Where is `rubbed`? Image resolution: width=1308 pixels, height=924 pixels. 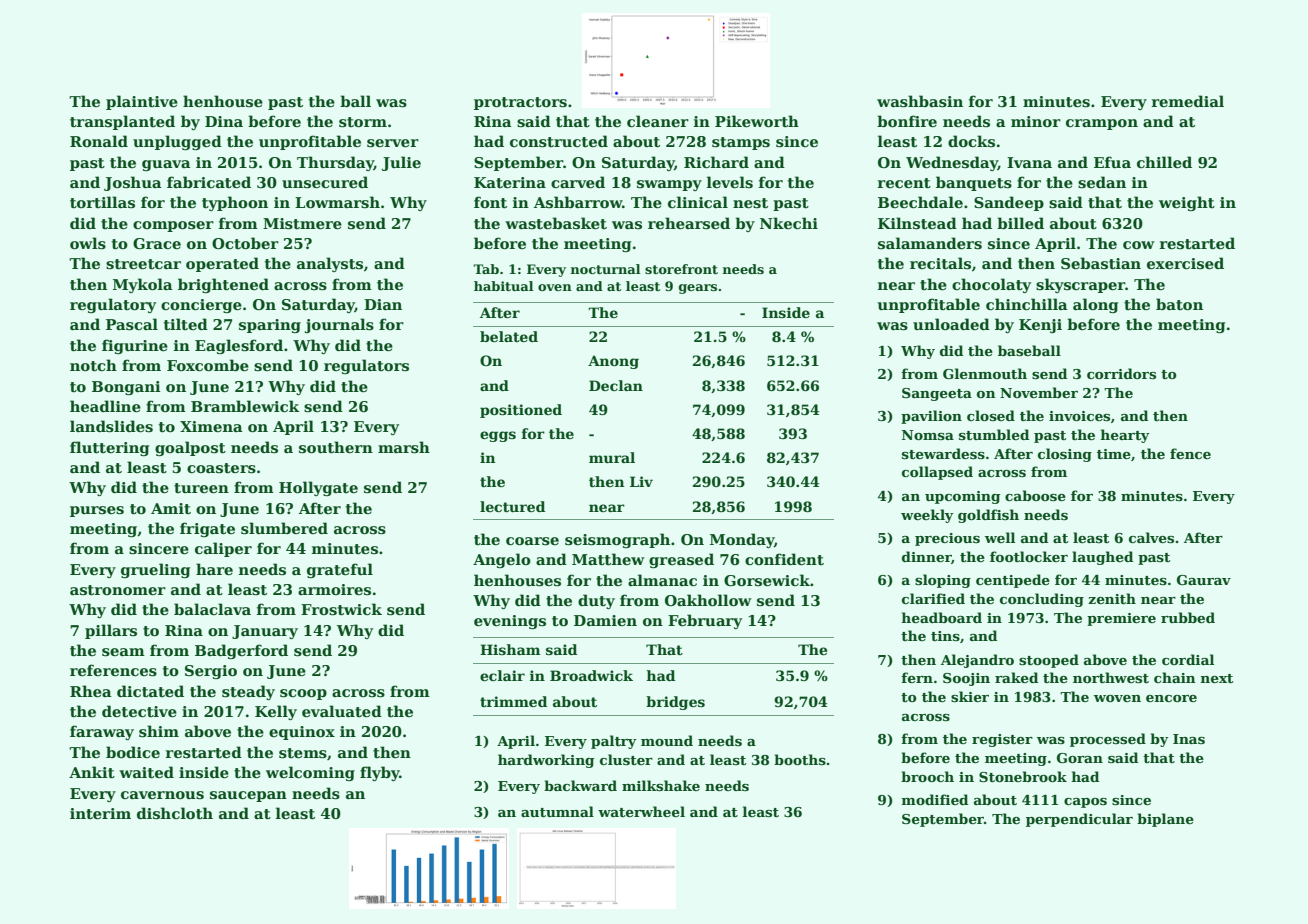
rubbed is located at coordinates (1188, 617).
